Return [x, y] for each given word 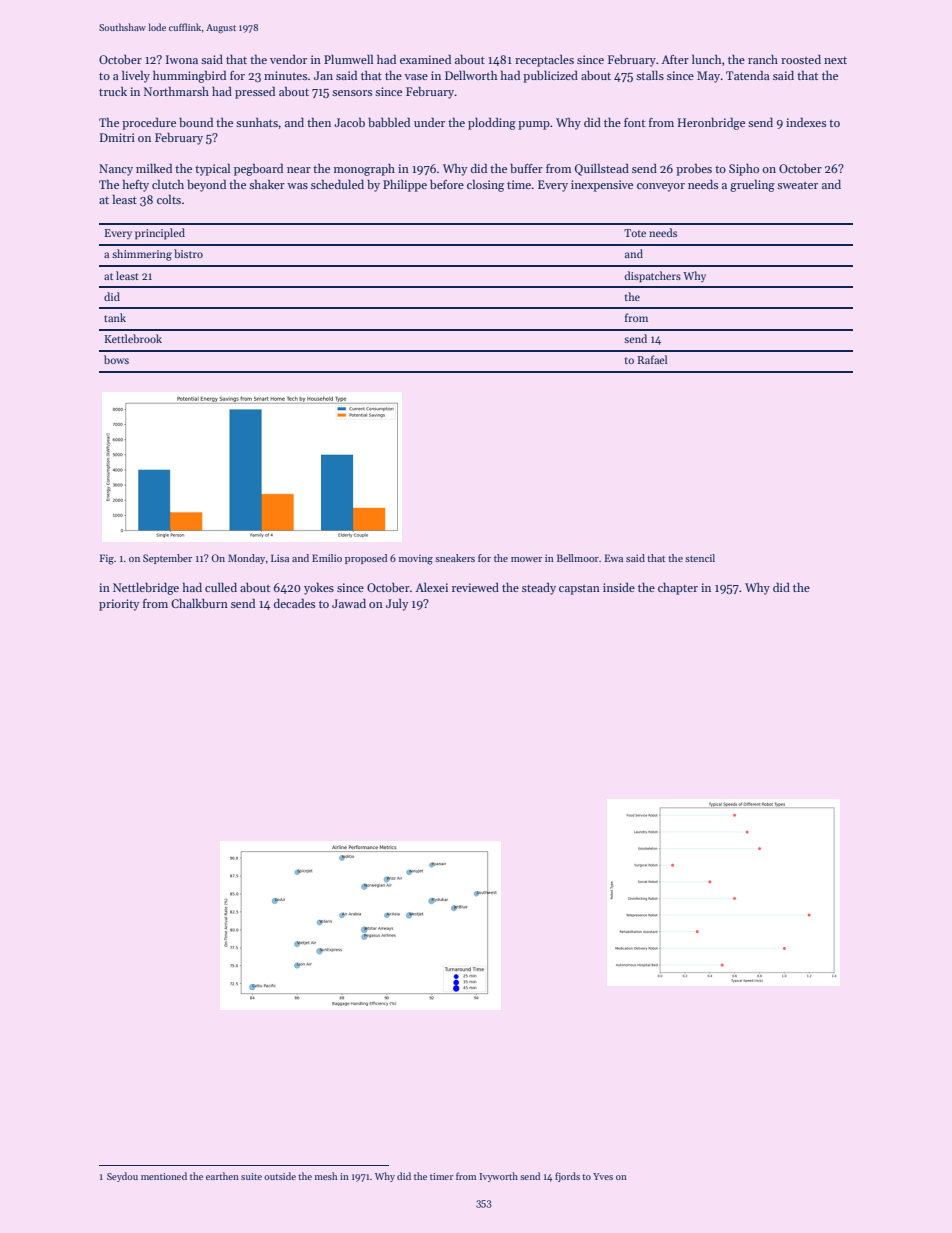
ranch [763, 59]
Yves [603, 1176]
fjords [567, 1177]
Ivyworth [498, 1177]
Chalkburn [199, 603]
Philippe [405, 185]
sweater [797, 185]
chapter [678, 588]
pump [534, 125]
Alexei [431, 587]
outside [280, 1176]
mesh [326, 1176]
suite [251, 1176]
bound [196, 122]
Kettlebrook [133, 338]
